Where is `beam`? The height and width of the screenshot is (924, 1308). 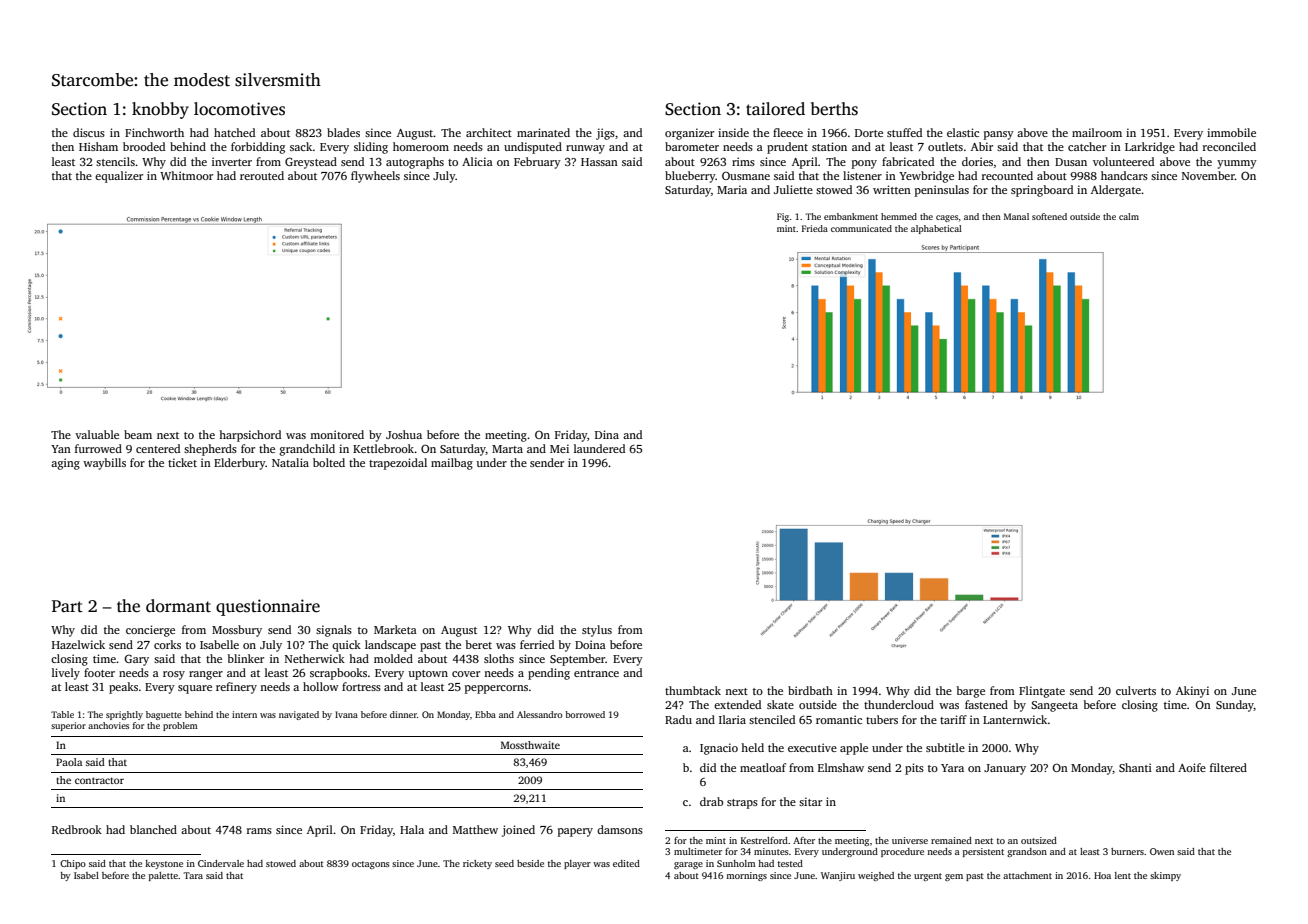 beam is located at coordinates (138, 434).
